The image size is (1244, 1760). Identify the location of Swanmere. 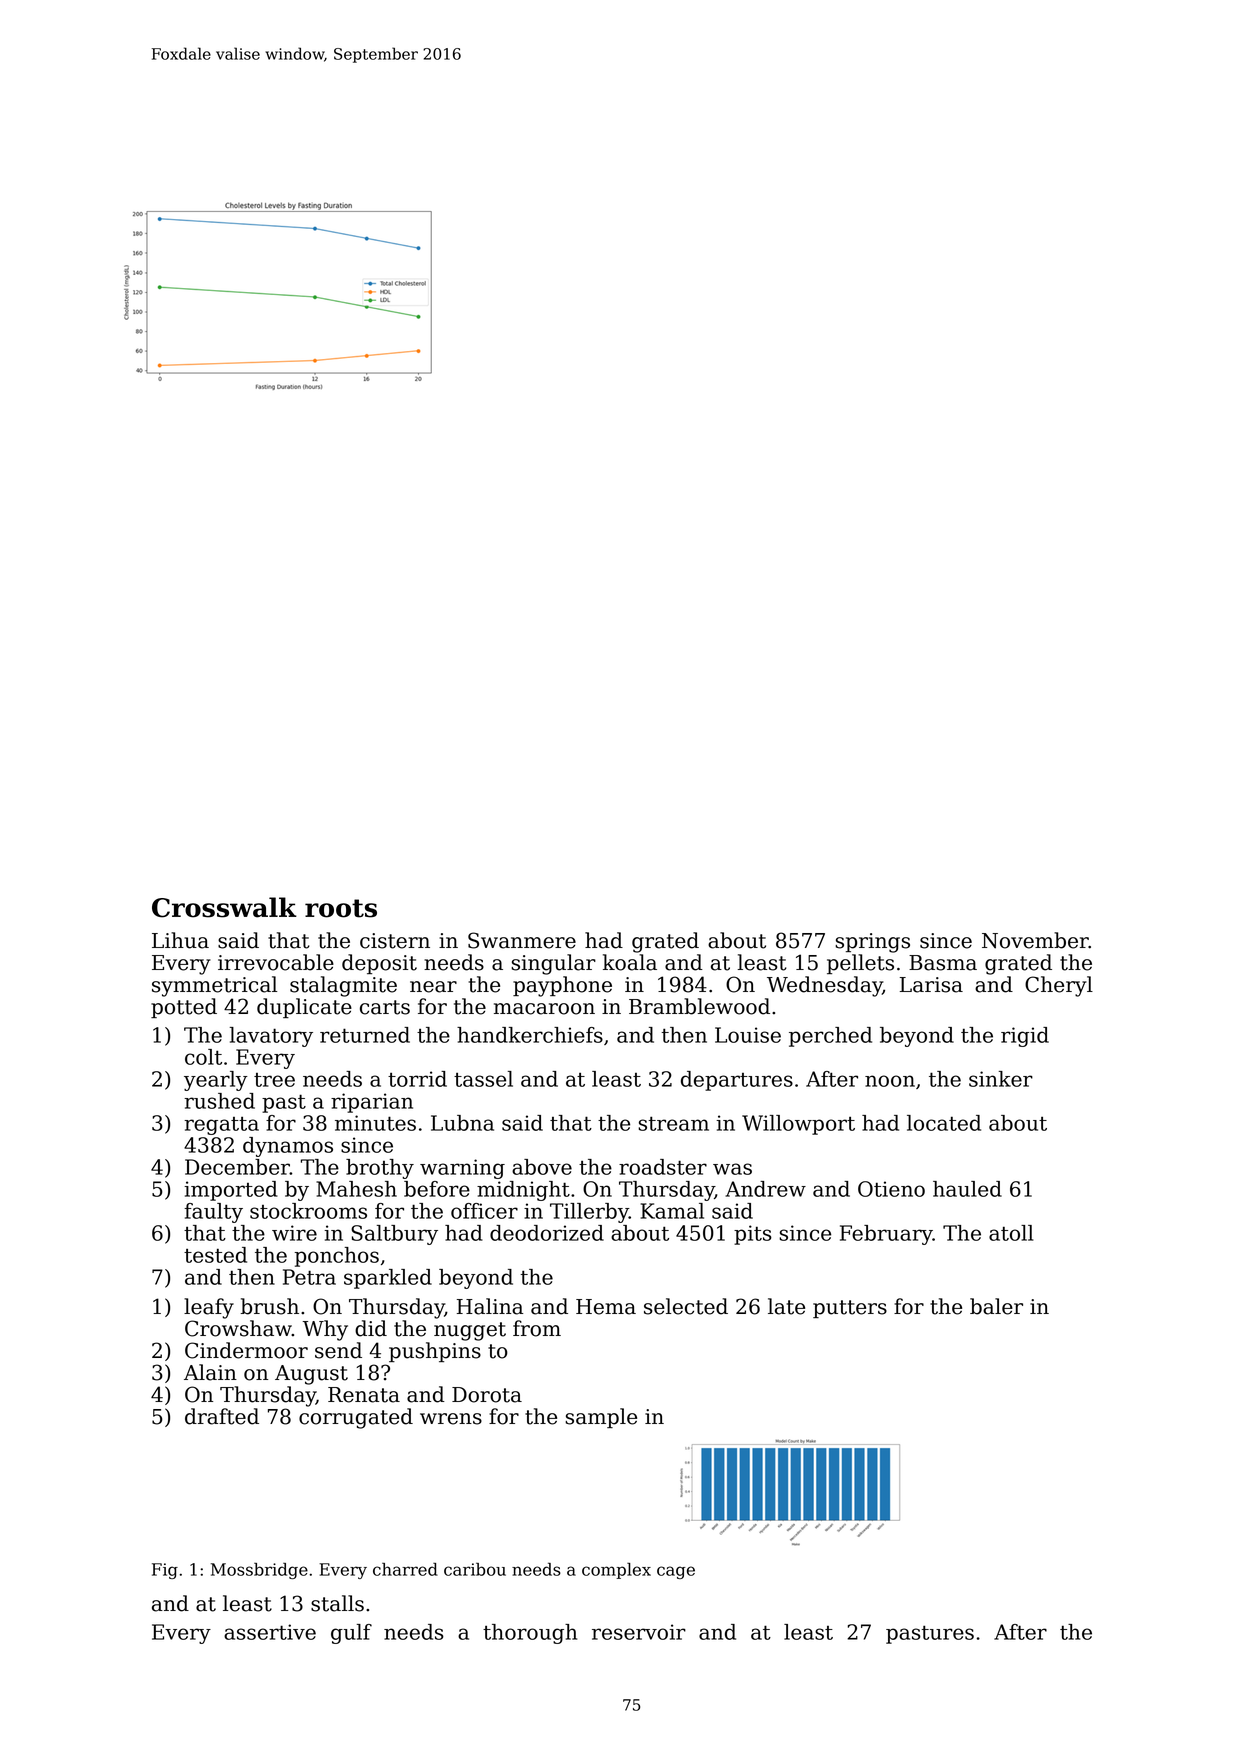
(522, 940).
